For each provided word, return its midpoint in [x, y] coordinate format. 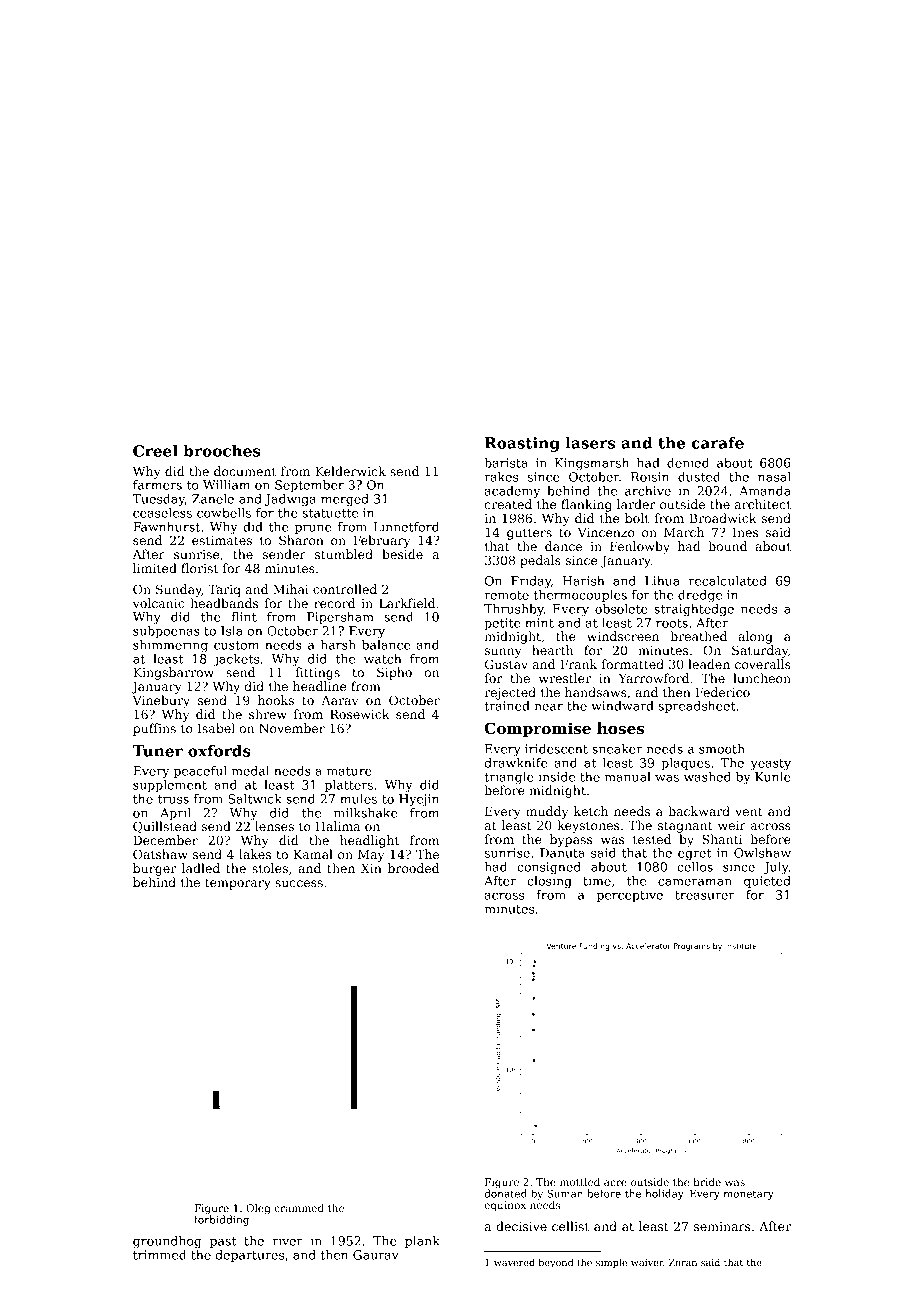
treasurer [705, 895]
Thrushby [514, 610]
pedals [540, 561]
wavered [514, 1262]
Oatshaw [160, 854]
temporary [238, 884]
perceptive [630, 896]
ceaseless [162, 513]
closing [549, 882]
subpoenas [166, 632]
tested [652, 839]
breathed [698, 636]
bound [727, 546]
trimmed [159, 1255]
